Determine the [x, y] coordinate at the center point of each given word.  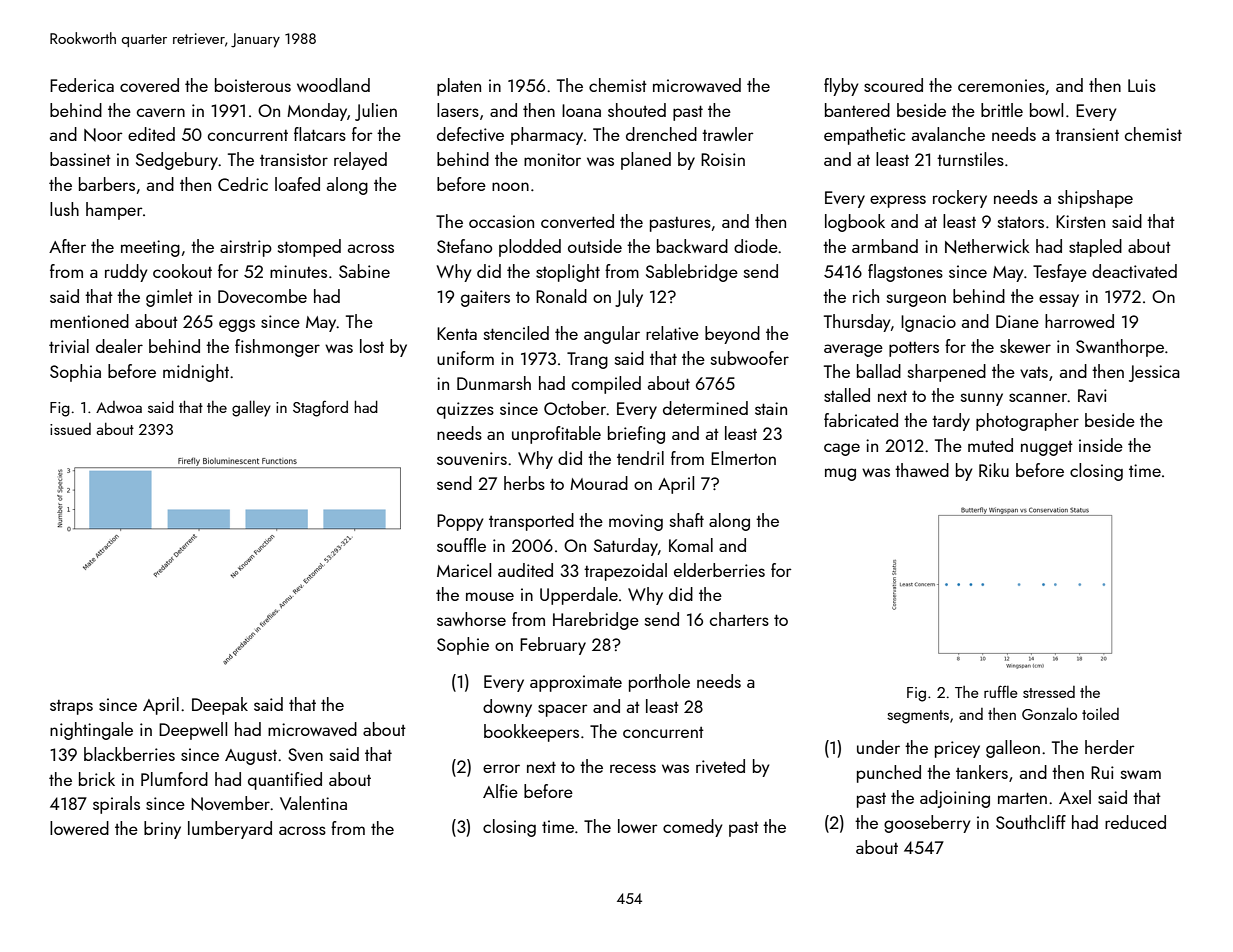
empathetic [864, 136]
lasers [458, 110]
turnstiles [970, 159]
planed [646, 161]
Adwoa [119, 407]
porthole [659, 683]
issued [70, 429]
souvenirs [472, 458]
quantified [285, 781]
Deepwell [193, 731]
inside [1101, 445]
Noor [103, 135]
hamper [114, 211]
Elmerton [743, 458]
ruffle [1001, 691]
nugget [1047, 448]
